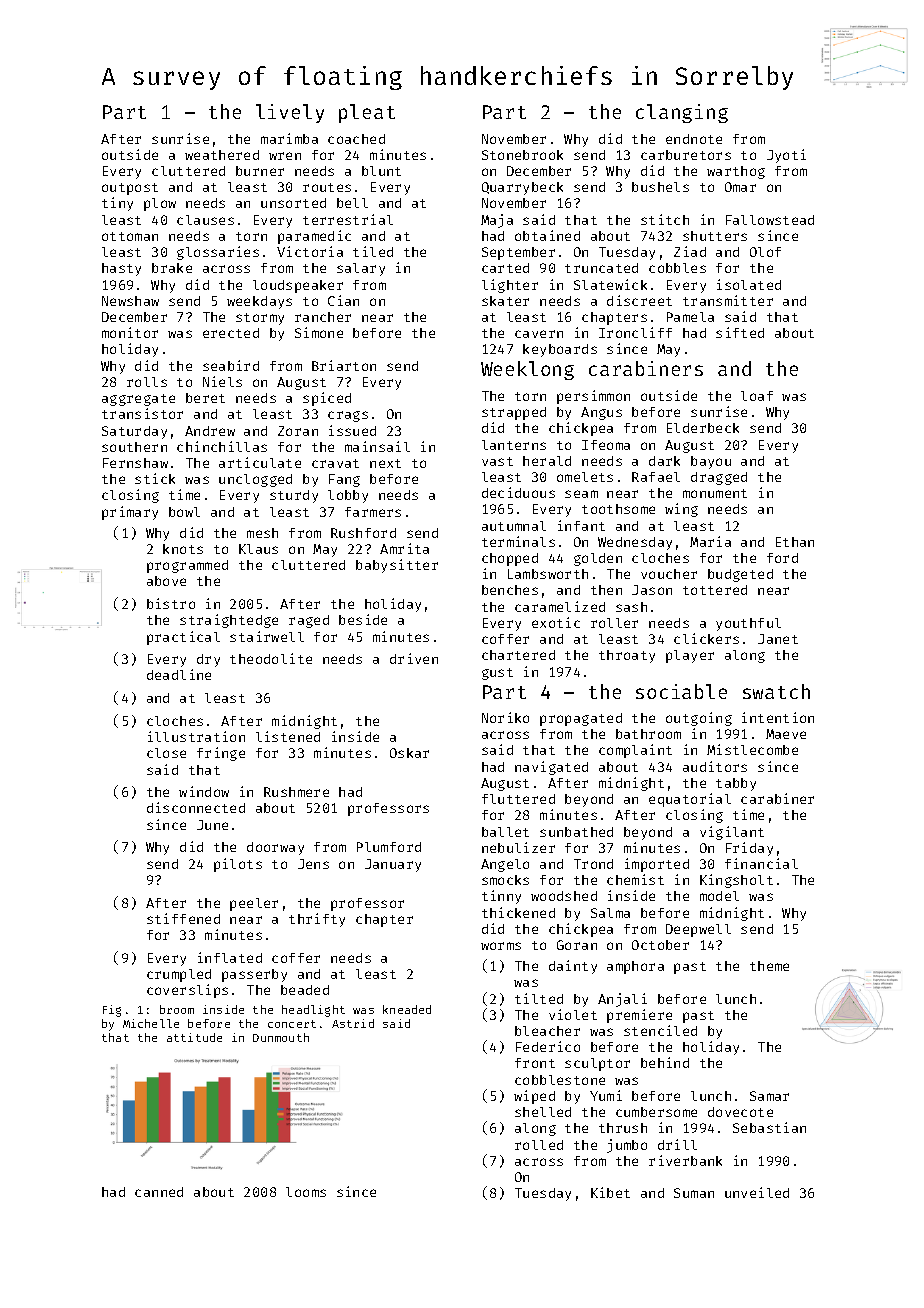  What do you see at coordinates (748, 624) in the screenshot?
I see `youthful` at bounding box center [748, 624].
